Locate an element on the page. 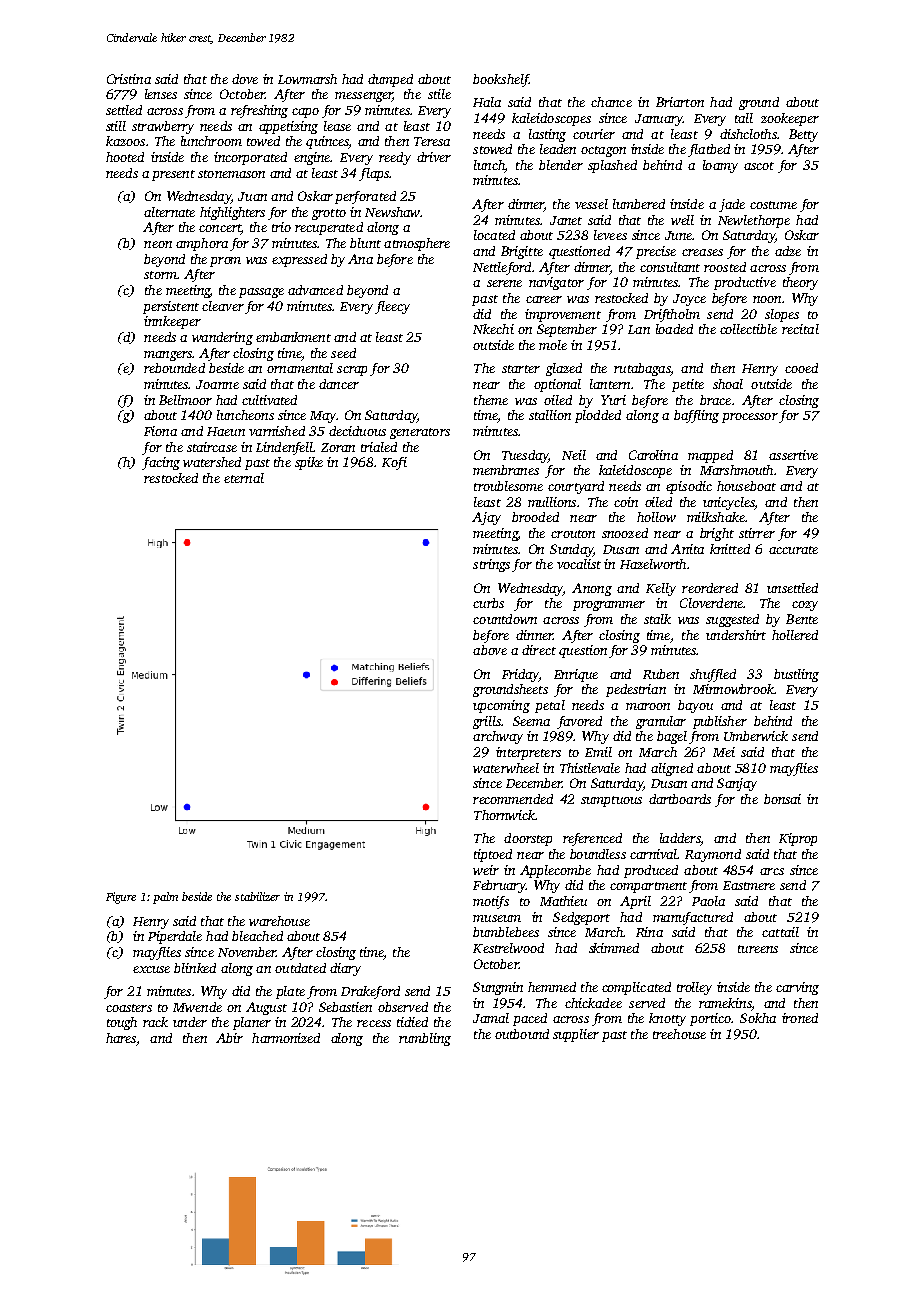 The width and height of the image is (924, 1308). watershed is located at coordinates (212, 462).
